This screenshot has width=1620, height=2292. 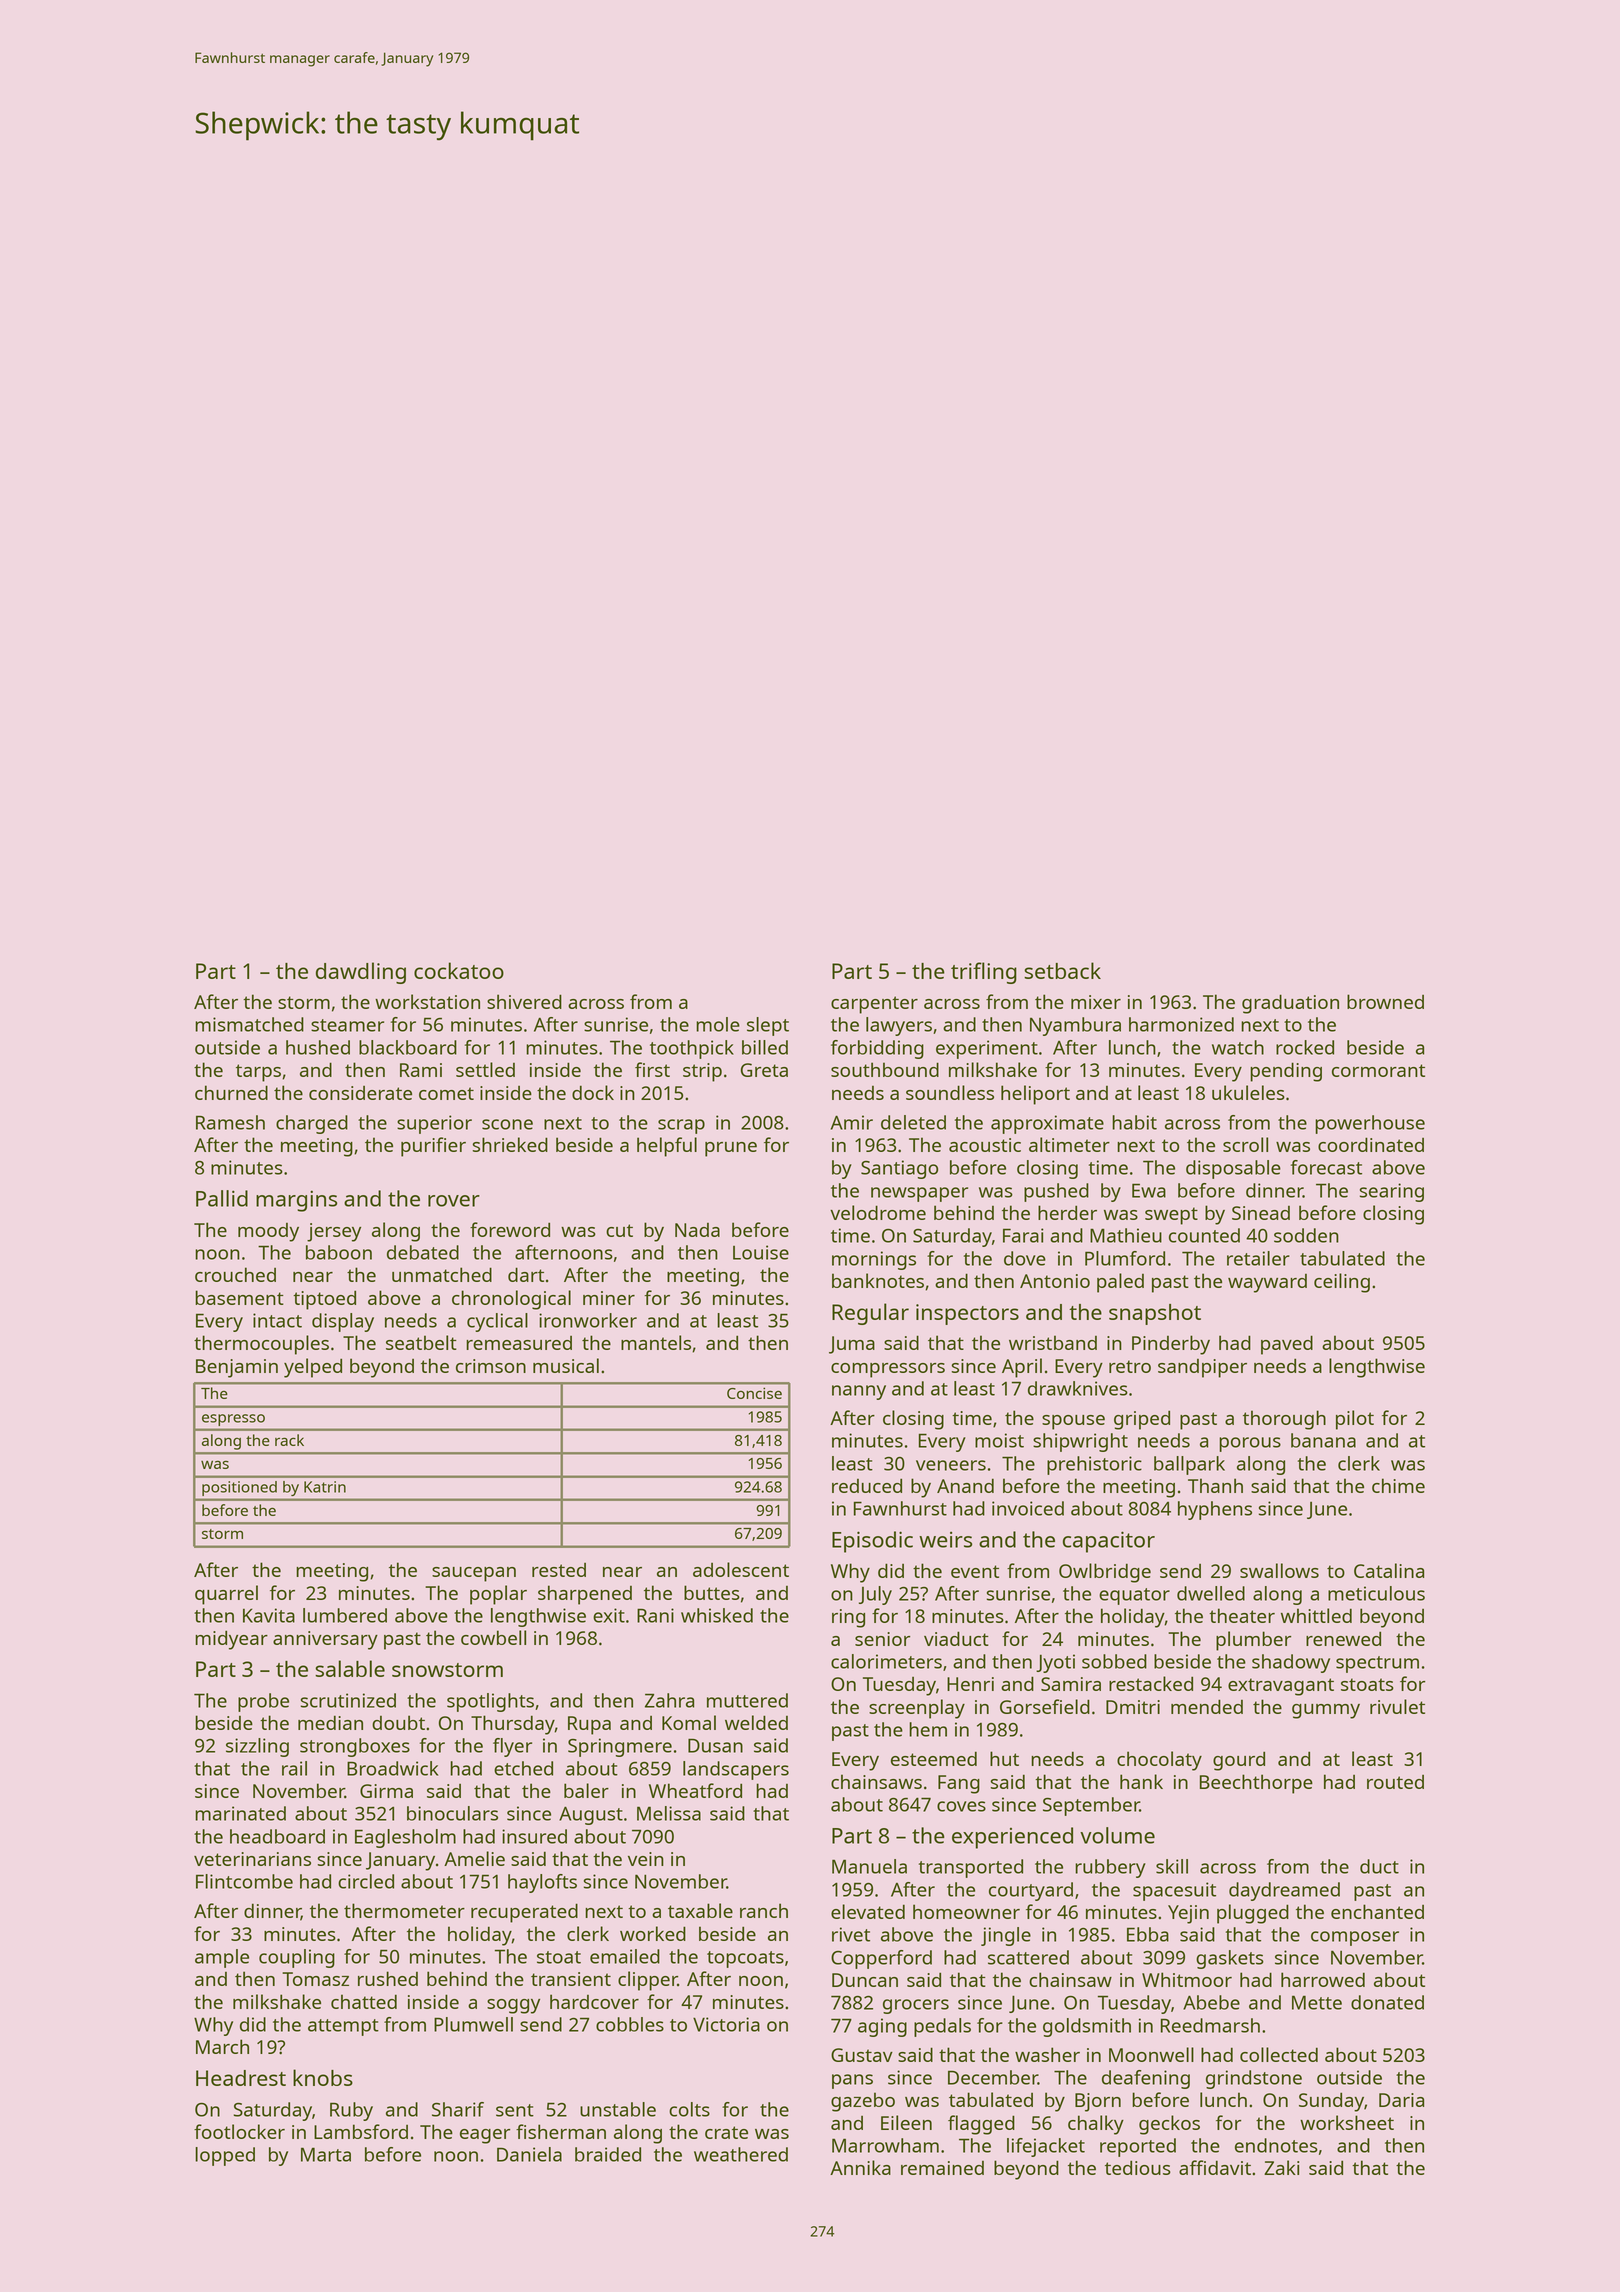 I want to click on sodden, so click(x=1306, y=1235).
